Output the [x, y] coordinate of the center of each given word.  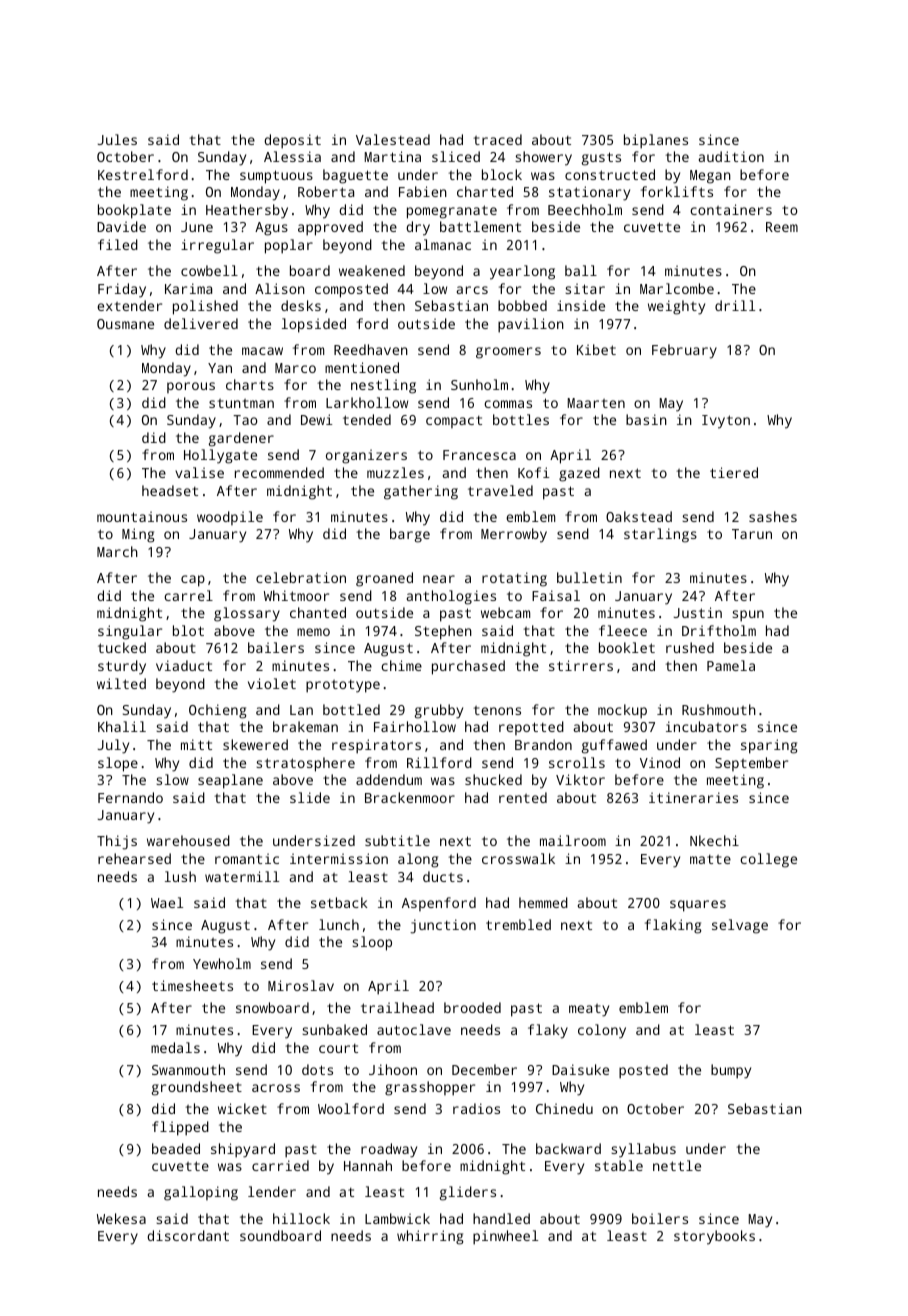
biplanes [656, 141]
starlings [660, 535]
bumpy [731, 1071]
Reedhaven [371, 349]
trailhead [397, 1007]
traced [497, 139]
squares [698, 906]
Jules [117, 139]
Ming [138, 535]
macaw [262, 351]
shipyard [243, 1150]
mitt [196, 744]
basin [646, 419]
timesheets [192, 985]
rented [523, 797]
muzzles [395, 472]
